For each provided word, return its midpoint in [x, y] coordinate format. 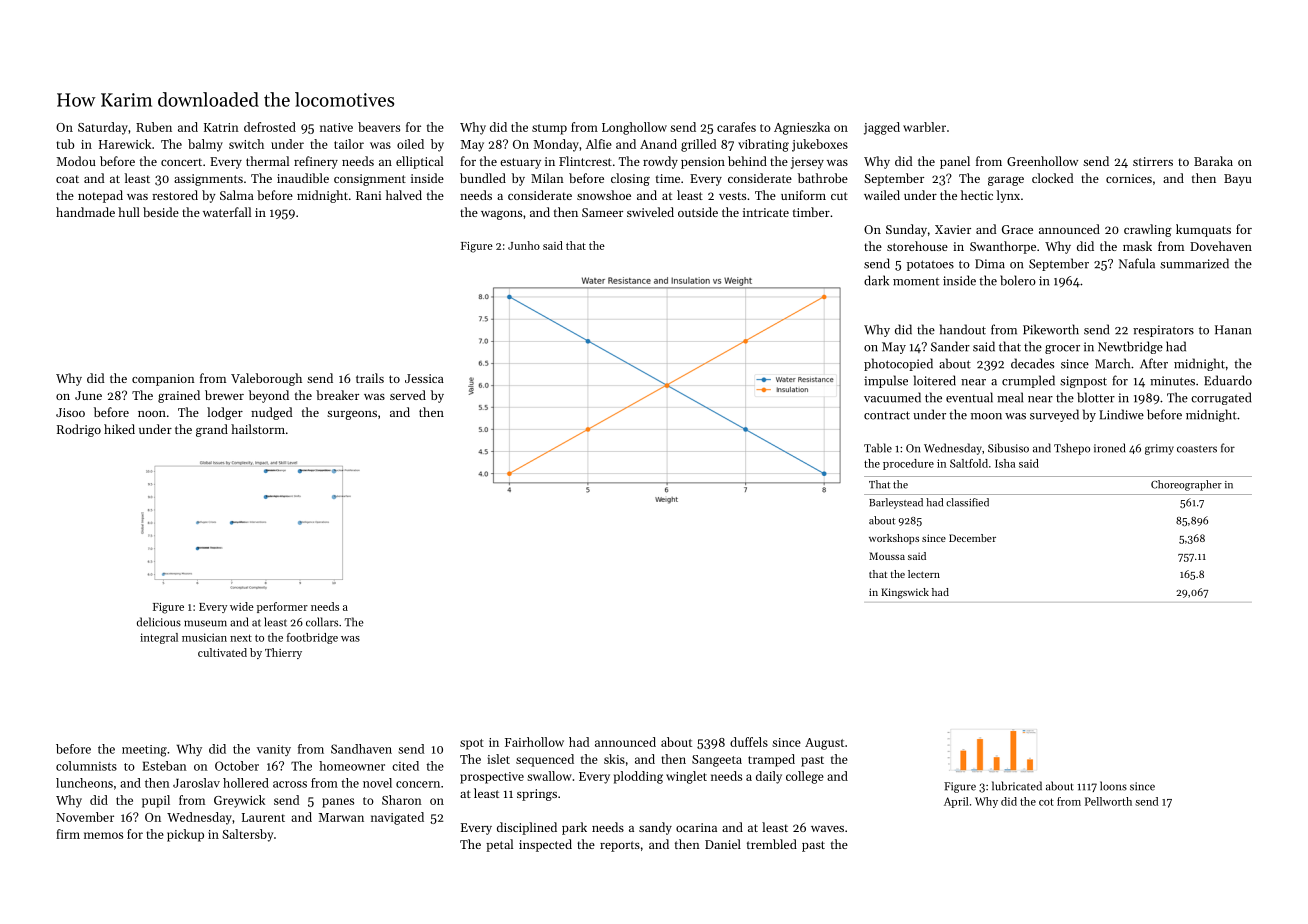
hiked [119, 429]
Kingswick [905, 593]
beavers [379, 127]
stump [549, 129]
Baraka [1213, 161]
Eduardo [1228, 380]
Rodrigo [79, 430]
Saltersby [247, 835]
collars [322, 622]
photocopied [898, 364]
